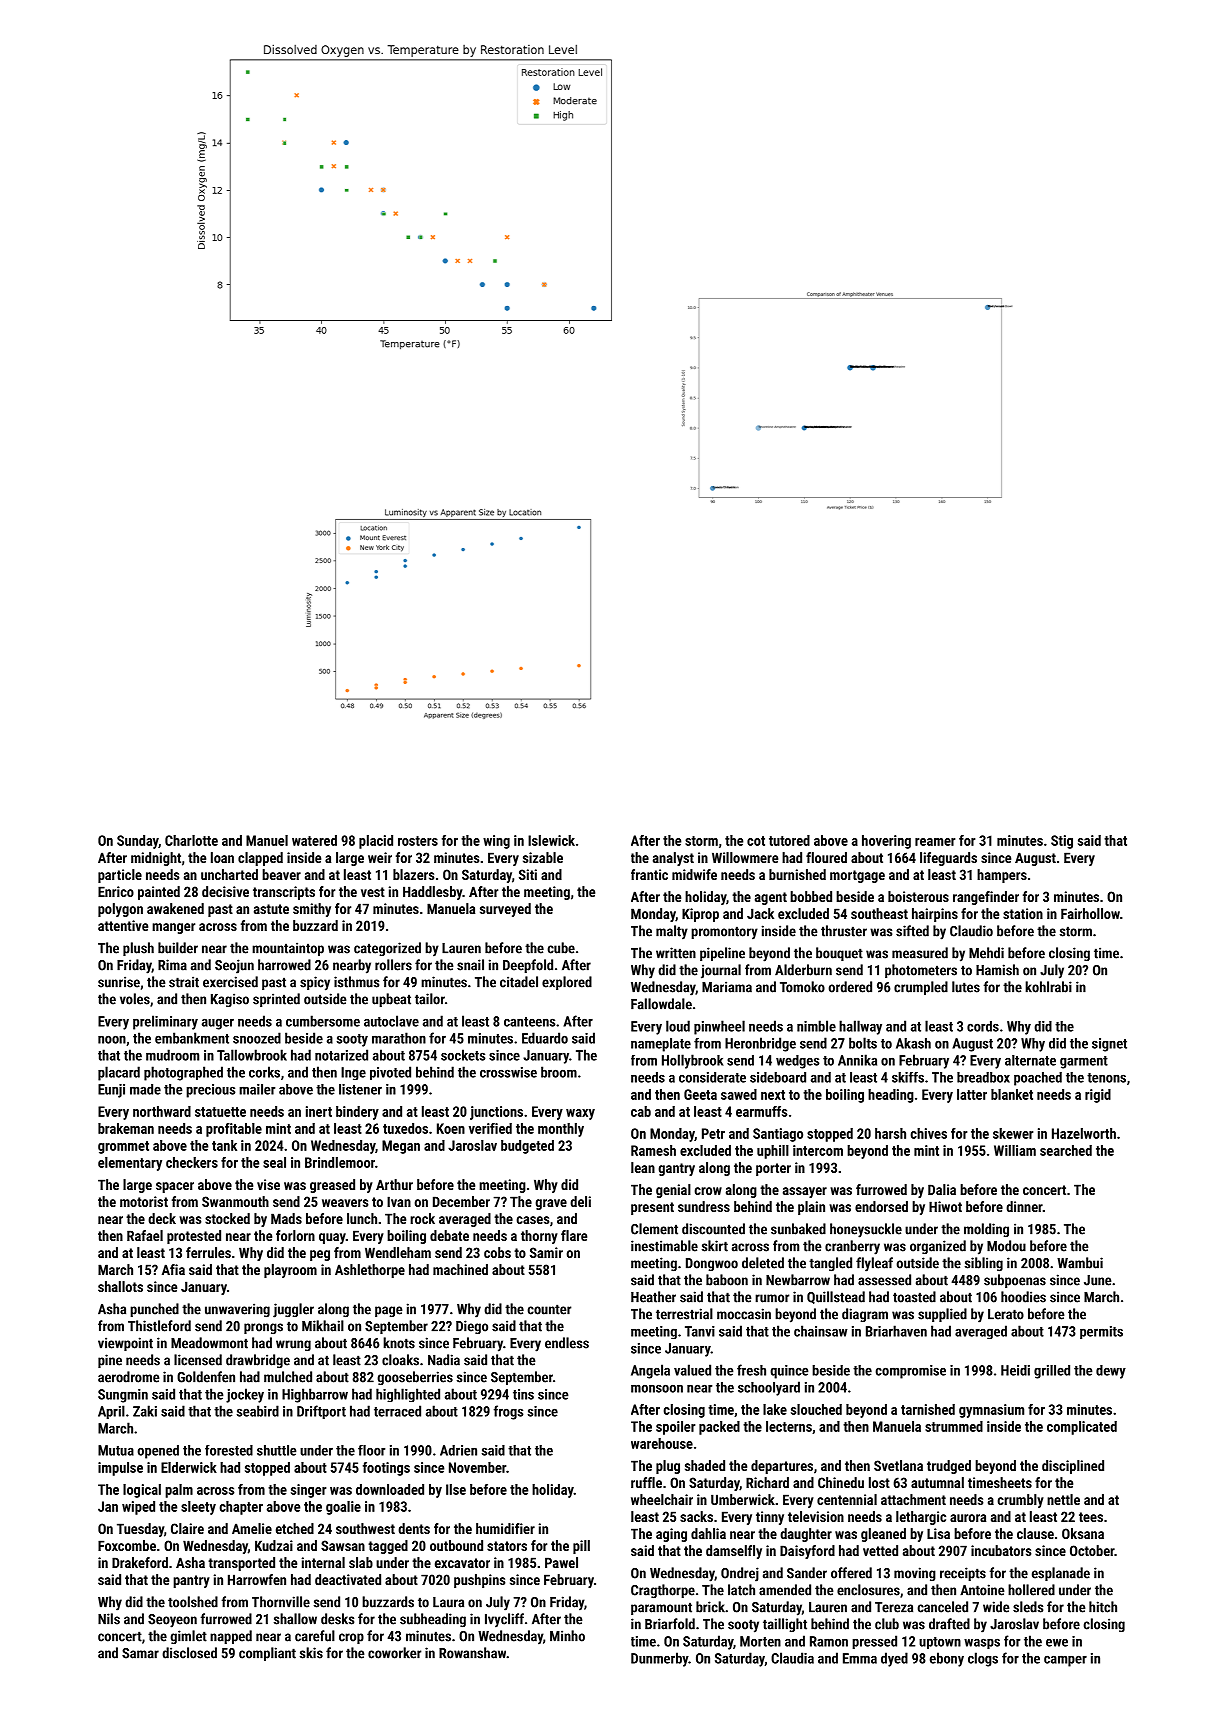 Image resolution: width=1228 pixels, height=1736 pixels. What do you see at coordinates (949, 1467) in the screenshot?
I see `trudged` at bounding box center [949, 1467].
